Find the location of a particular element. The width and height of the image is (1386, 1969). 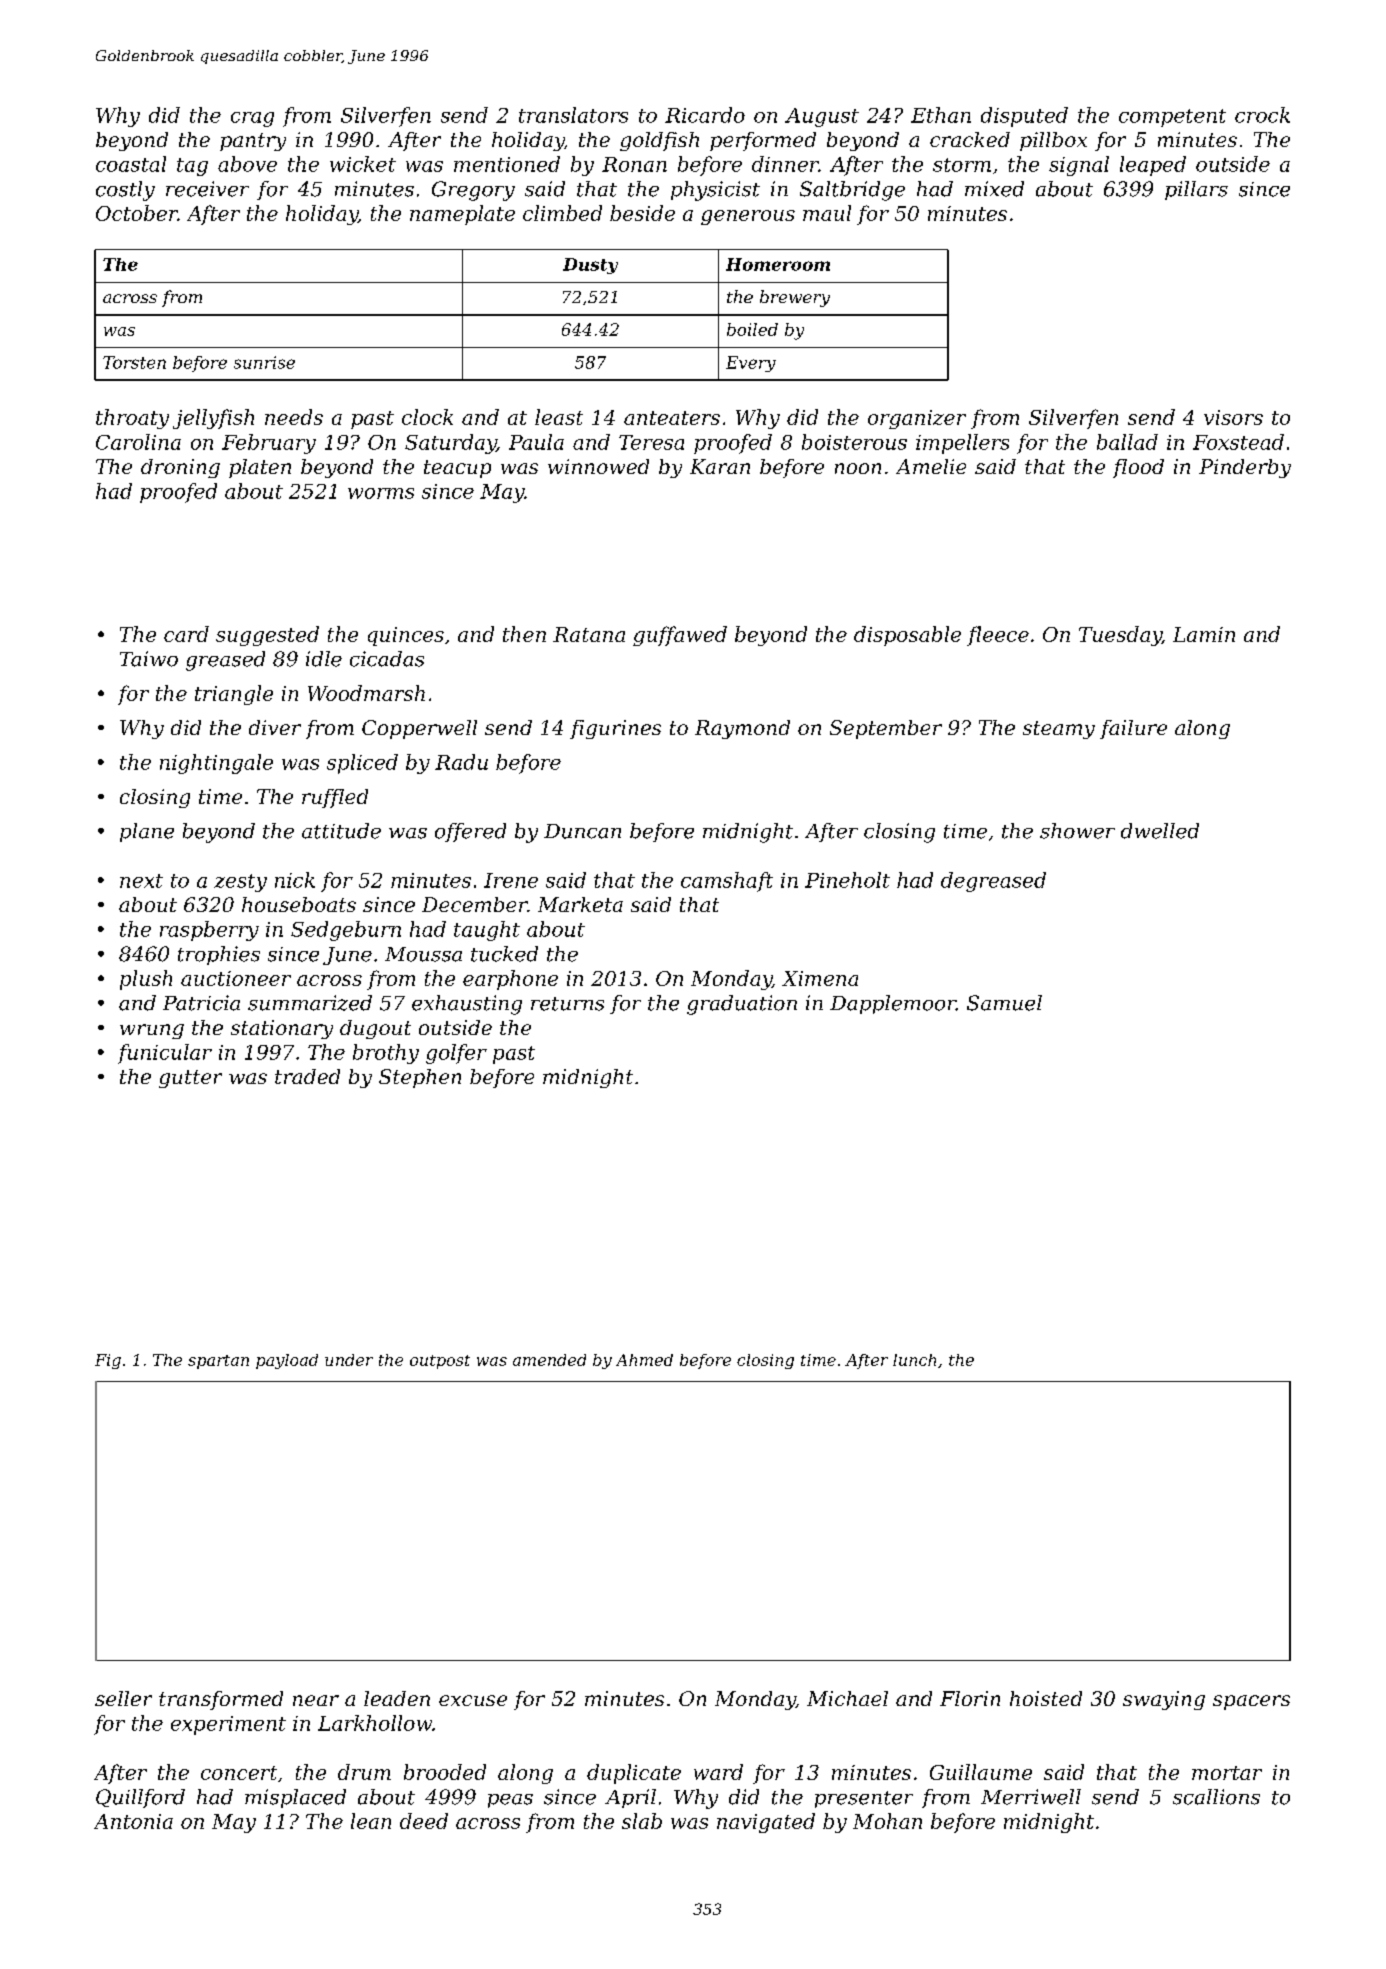

returns is located at coordinates (567, 1004).
